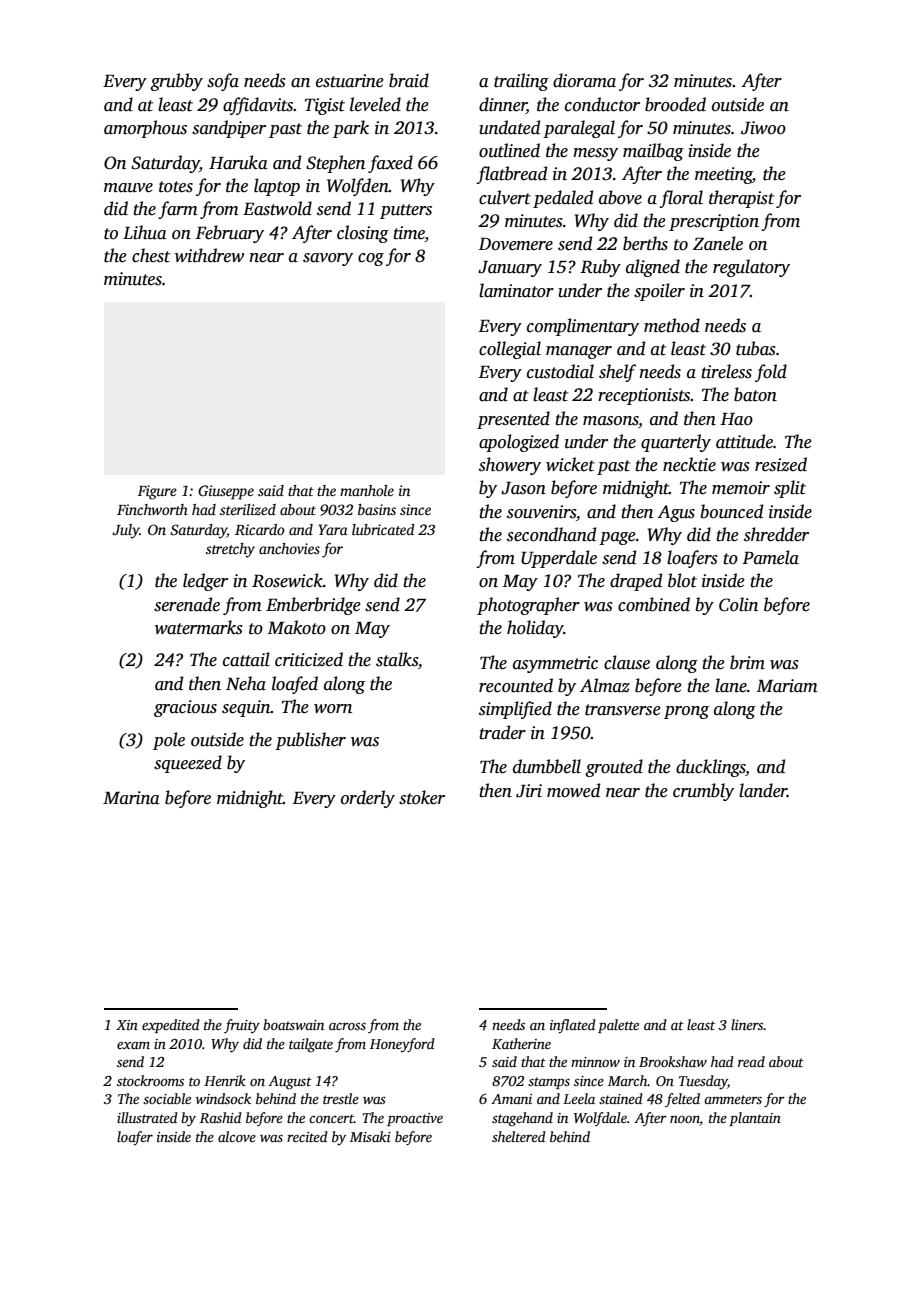 This screenshot has width=924, height=1311. What do you see at coordinates (409, 80) in the screenshot?
I see `braid` at bounding box center [409, 80].
